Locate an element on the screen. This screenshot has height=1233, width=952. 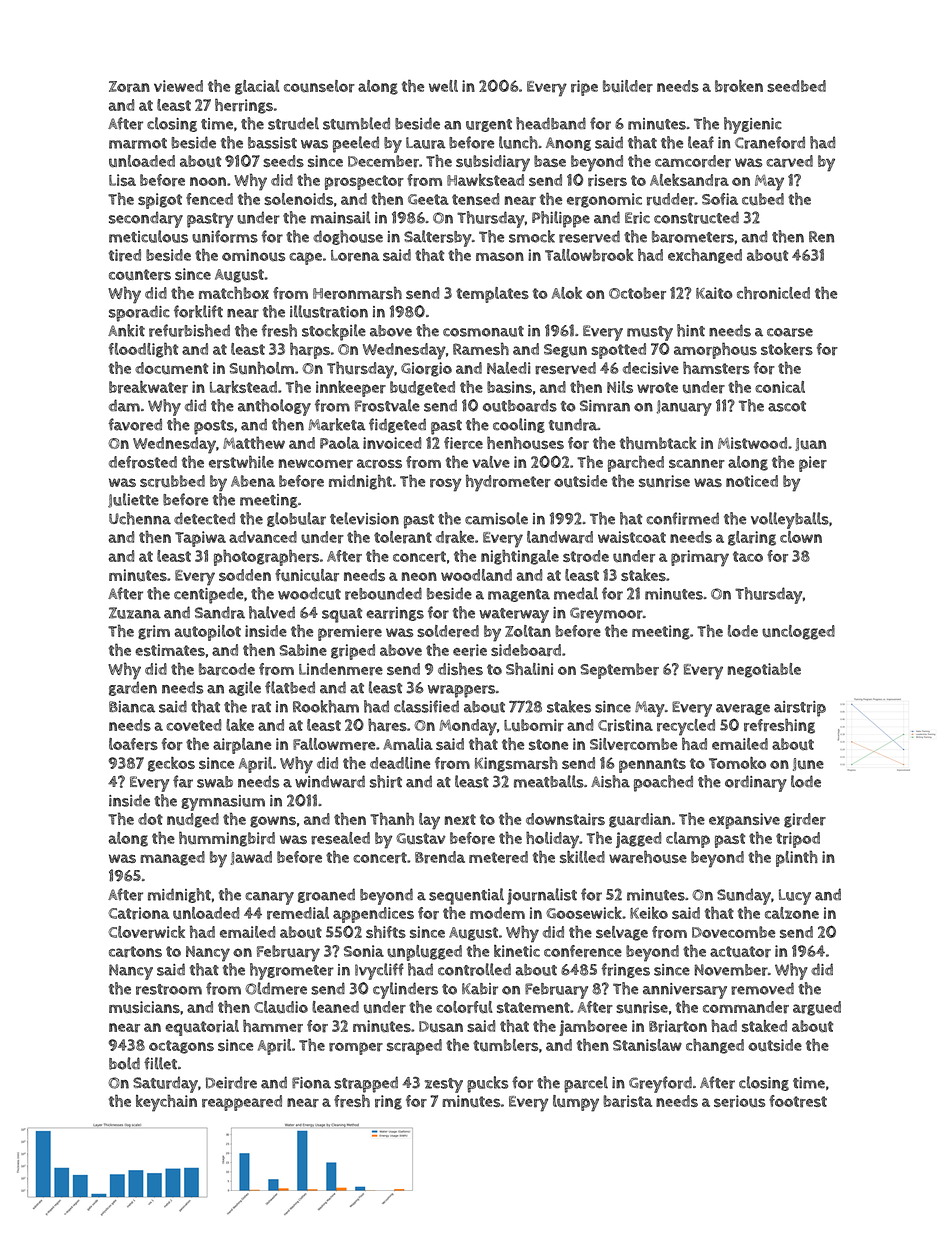
harps is located at coordinates (310, 350).
